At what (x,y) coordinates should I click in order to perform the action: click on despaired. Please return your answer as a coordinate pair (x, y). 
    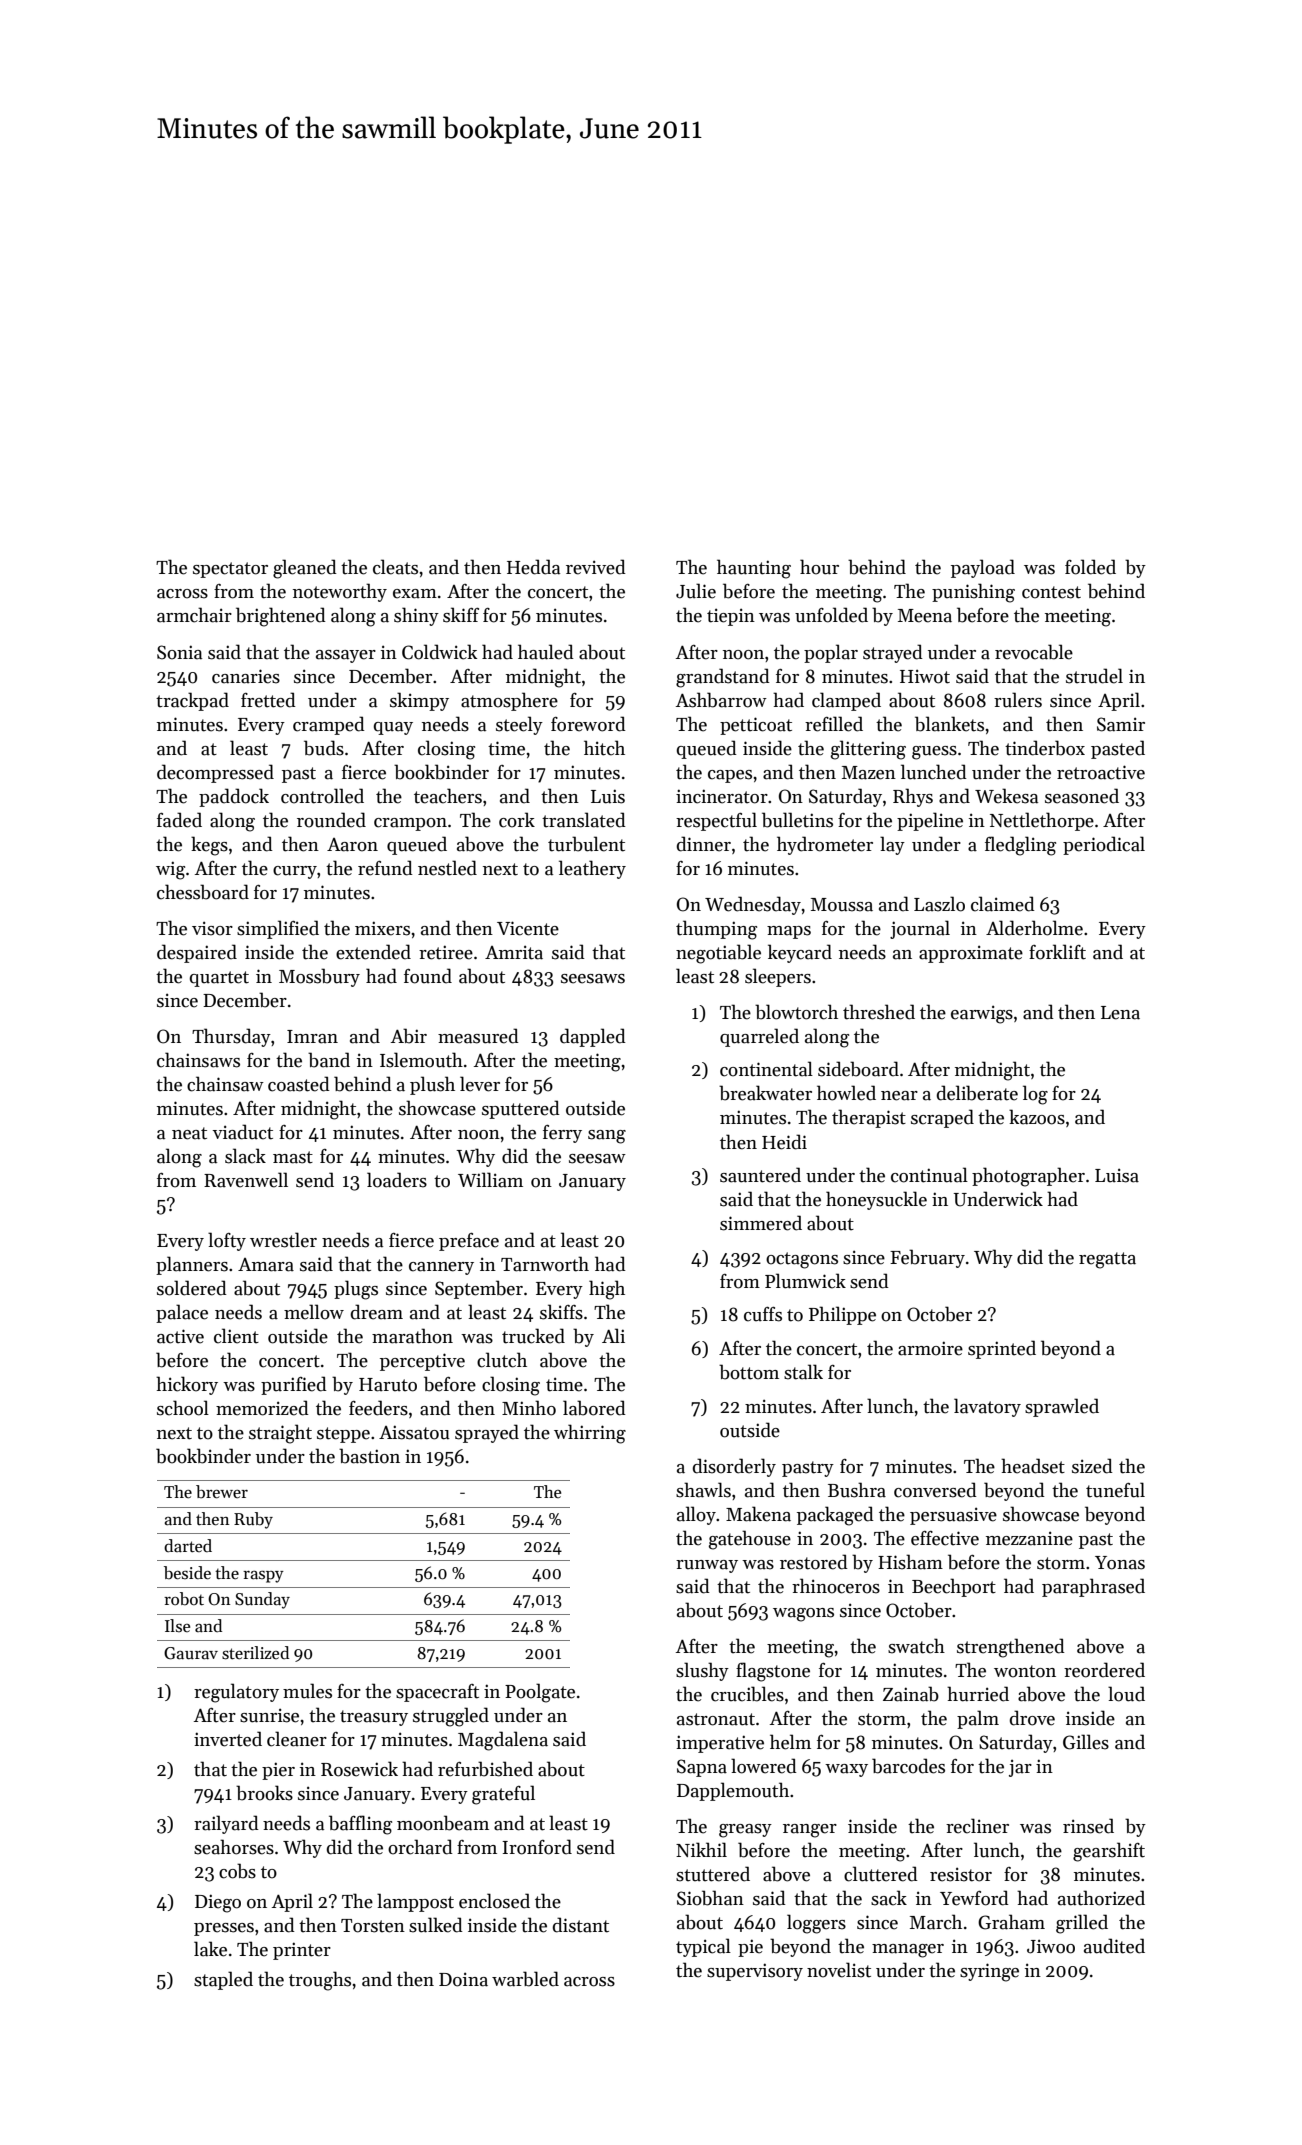
    Looking at the image, I should click on (197, 953).
